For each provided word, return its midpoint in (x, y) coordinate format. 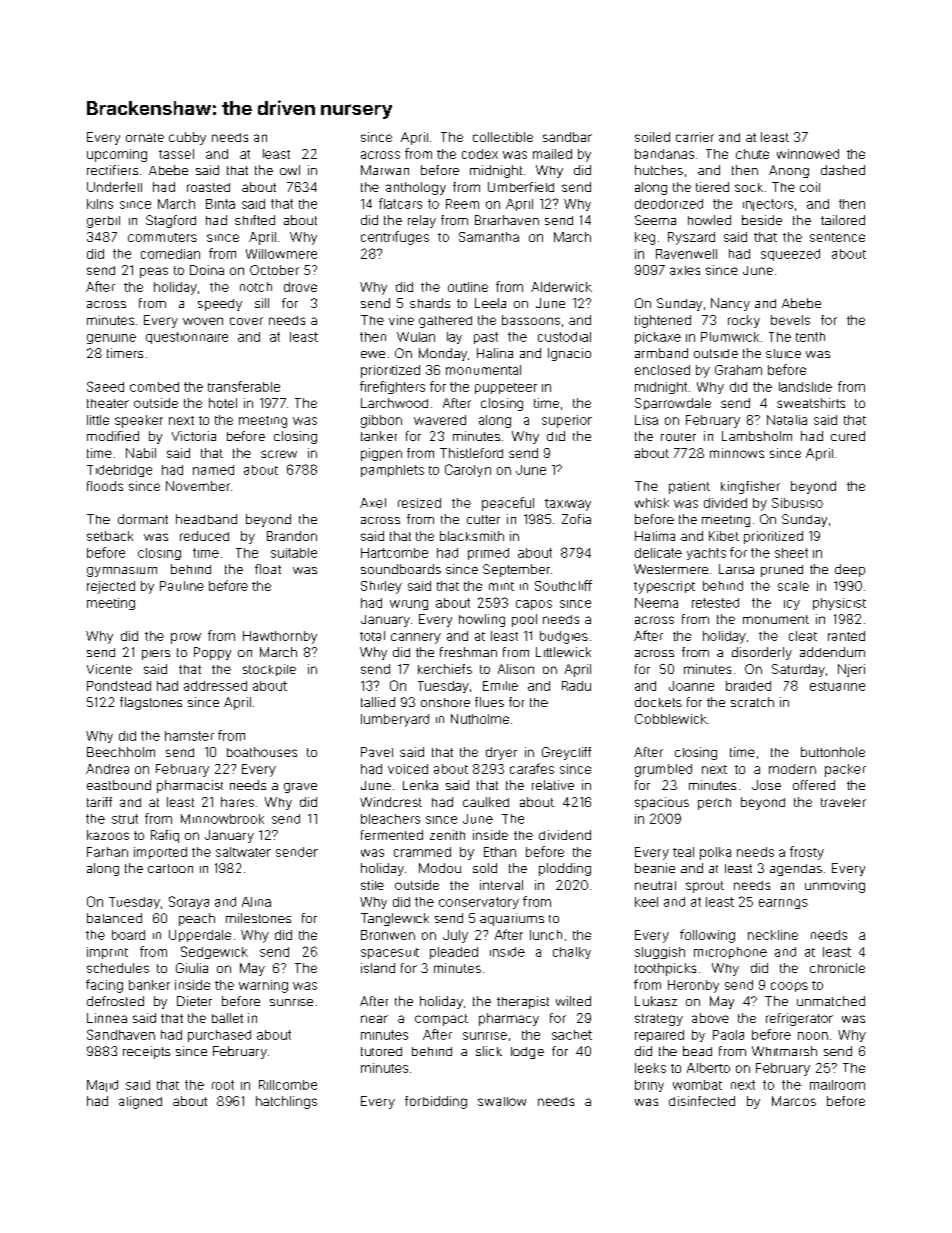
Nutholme (480, 719)
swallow (502, 1101)
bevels (790, 320)
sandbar (567, 137)
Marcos (794, 1101)
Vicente (109, 669)
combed (154, 387)
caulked (486, 802)
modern (792, 769)
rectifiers (112, 170)
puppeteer (506, 388)
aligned (140, 1102)
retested (715, 603)
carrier (695, 137)
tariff (99, 802)
